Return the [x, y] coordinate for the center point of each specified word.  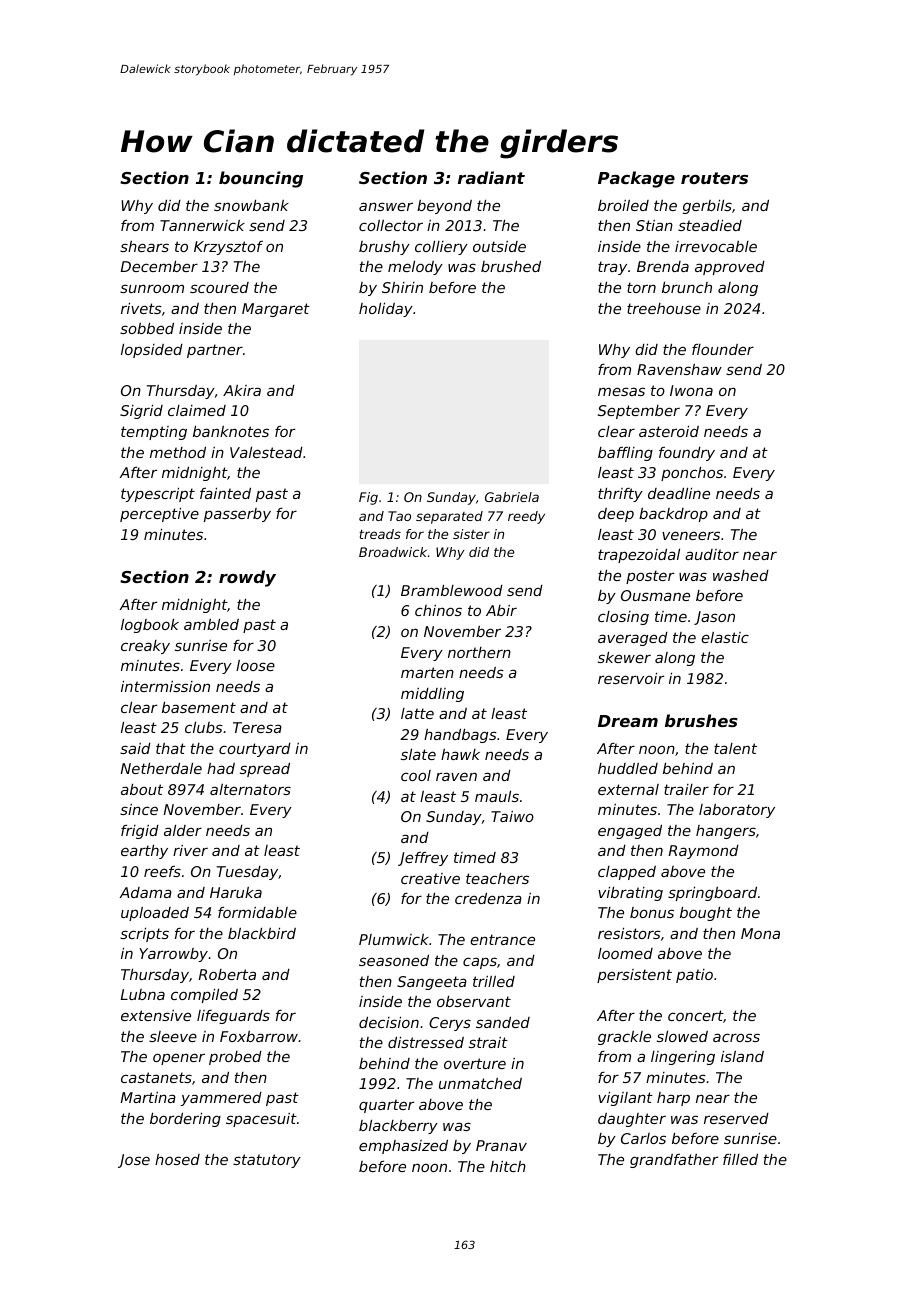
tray [612, 268]
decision [389, 1022]
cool [416, 775]
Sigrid [141, 412]
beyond [444, 207]
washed [741, 575]
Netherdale [161, 768]
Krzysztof [228, 248]
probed [235, 1058]
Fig [368, 498]
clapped [627, 873]
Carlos [643, 1138]
